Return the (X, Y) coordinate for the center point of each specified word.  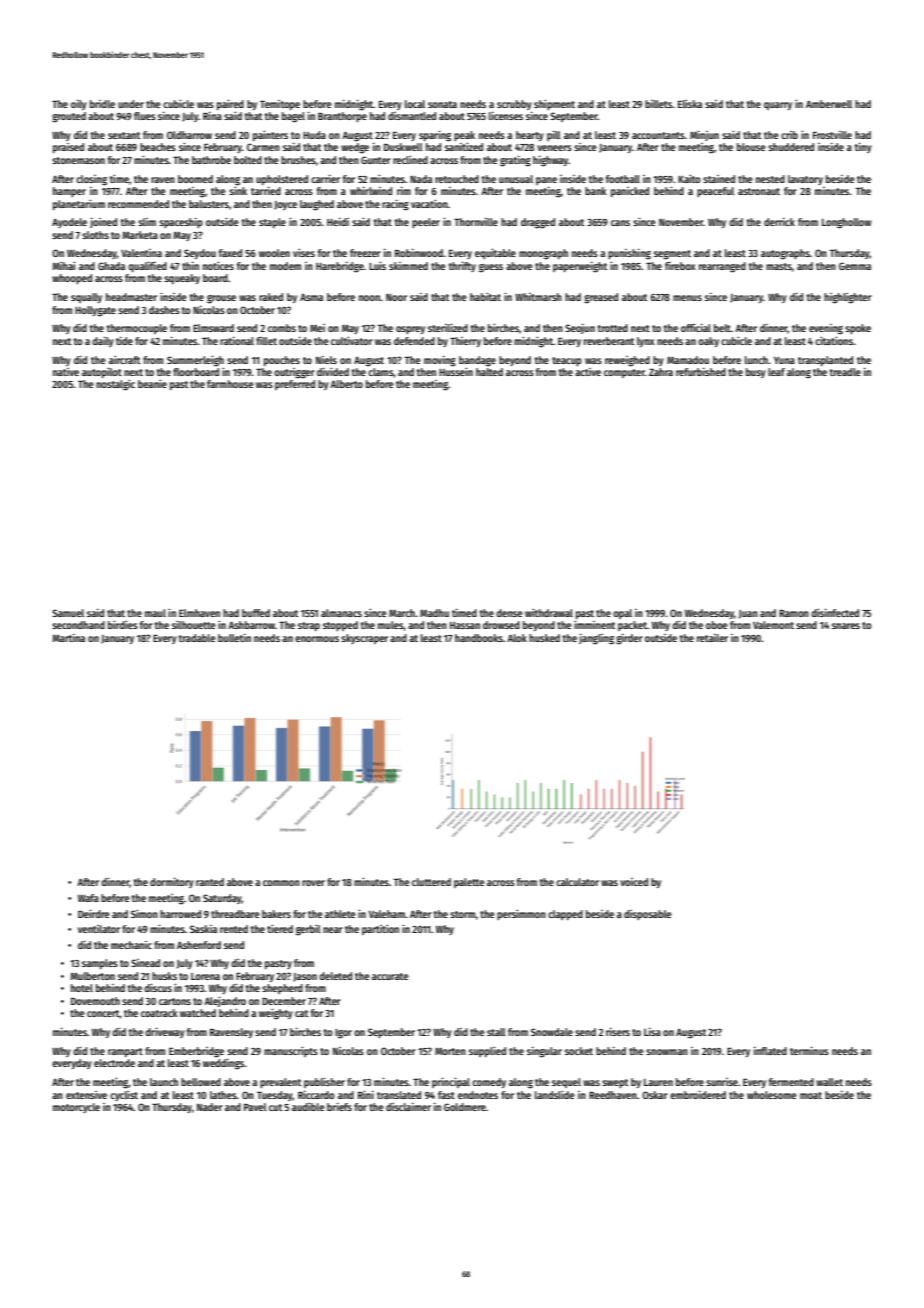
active (588, 372)
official (696, 327)
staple (272, 223)
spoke (858, 329)
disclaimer (408, 1106)
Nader (210, 1107)
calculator (577, 882)
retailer (712, 638)
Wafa (88, 898)
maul (155, 613)
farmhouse (230, 384)
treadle (845, 372)
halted (489, 372)
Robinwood (419, 252)
